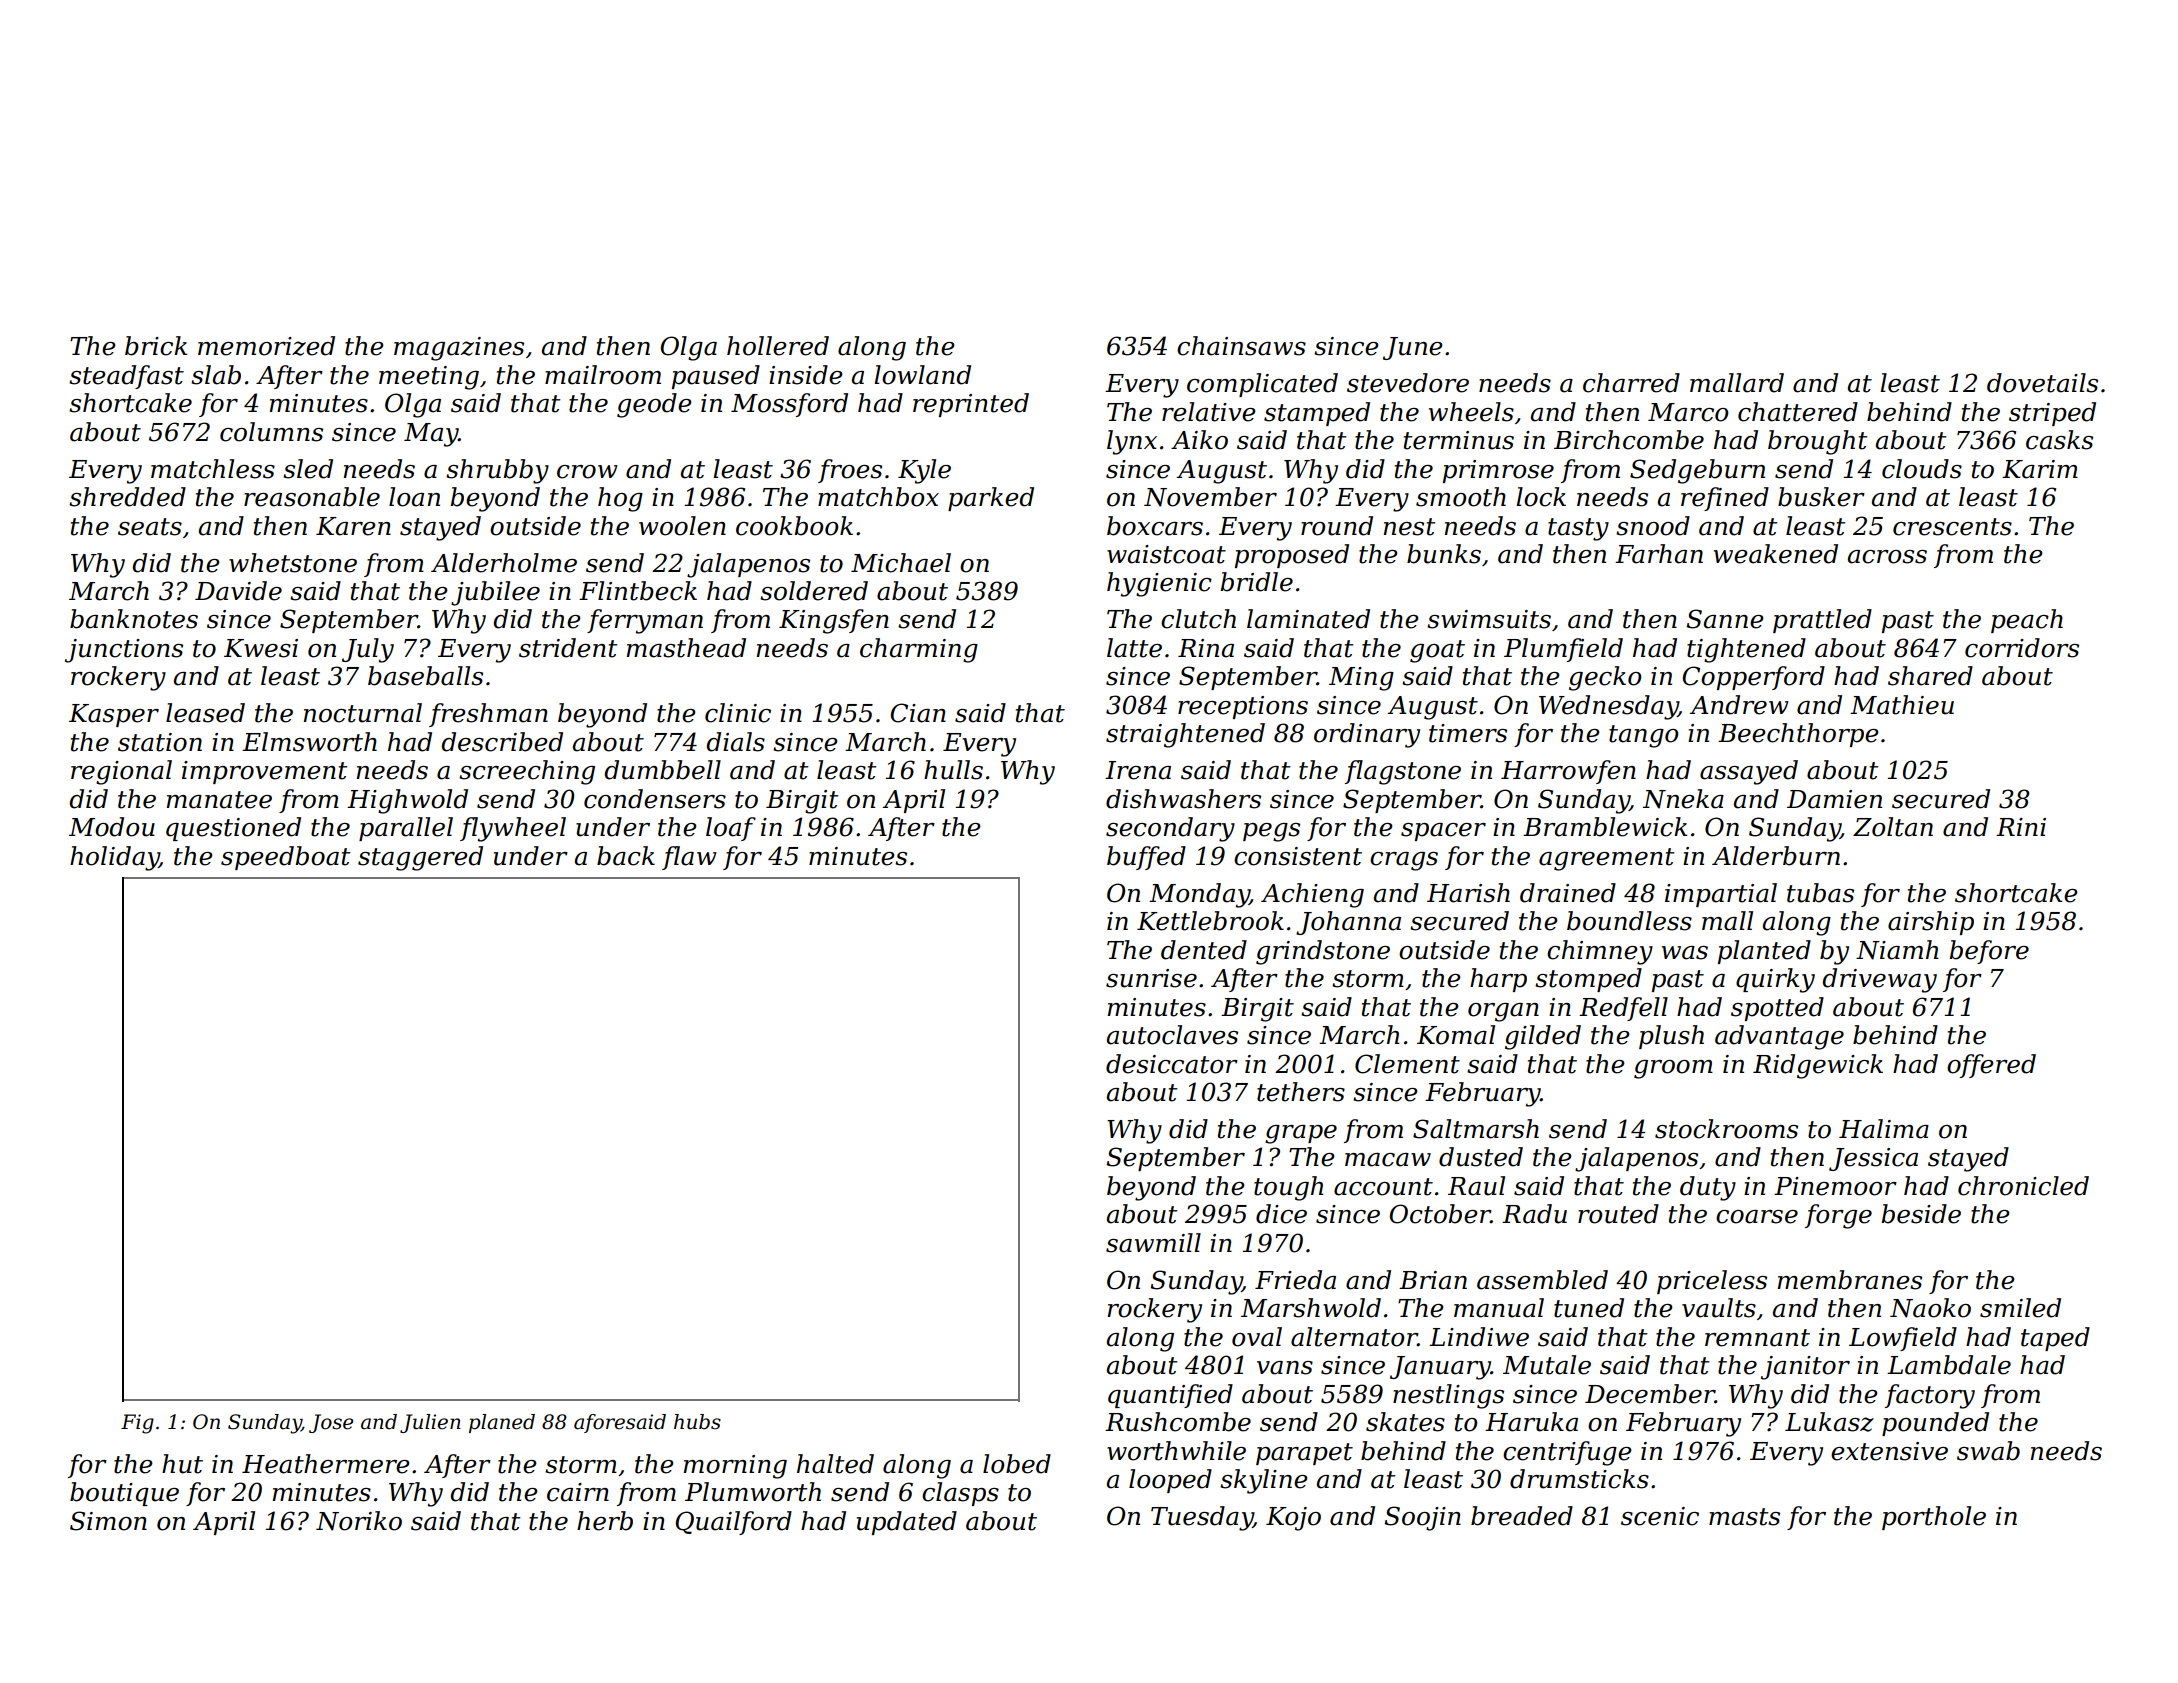 The width and height of the document is (2178, 1683). What do you see at coordinates (2052, 414) in the document?
I see `striped` at bounding box center [2052, 414].
